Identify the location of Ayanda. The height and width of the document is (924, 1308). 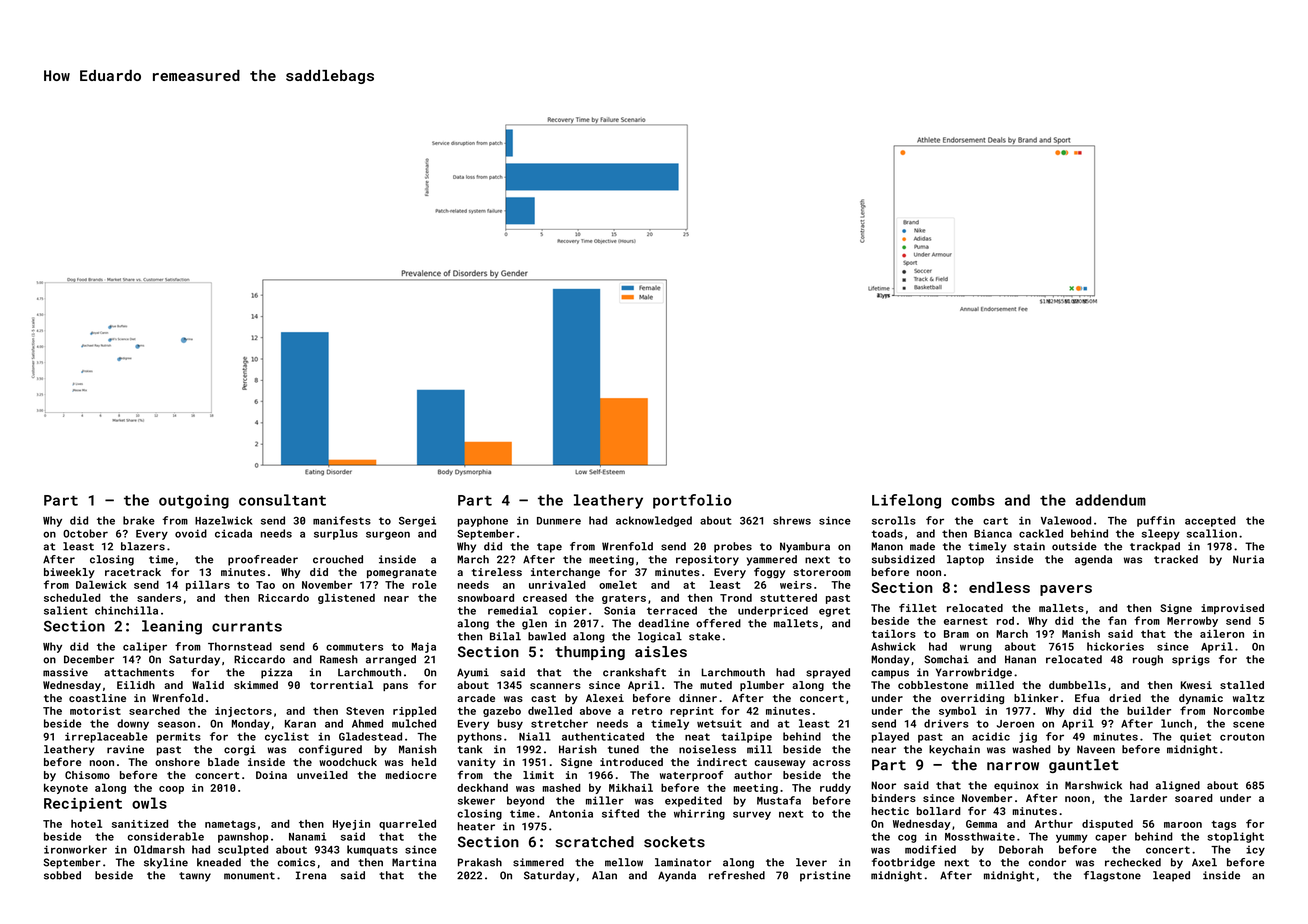
(677, 876).
